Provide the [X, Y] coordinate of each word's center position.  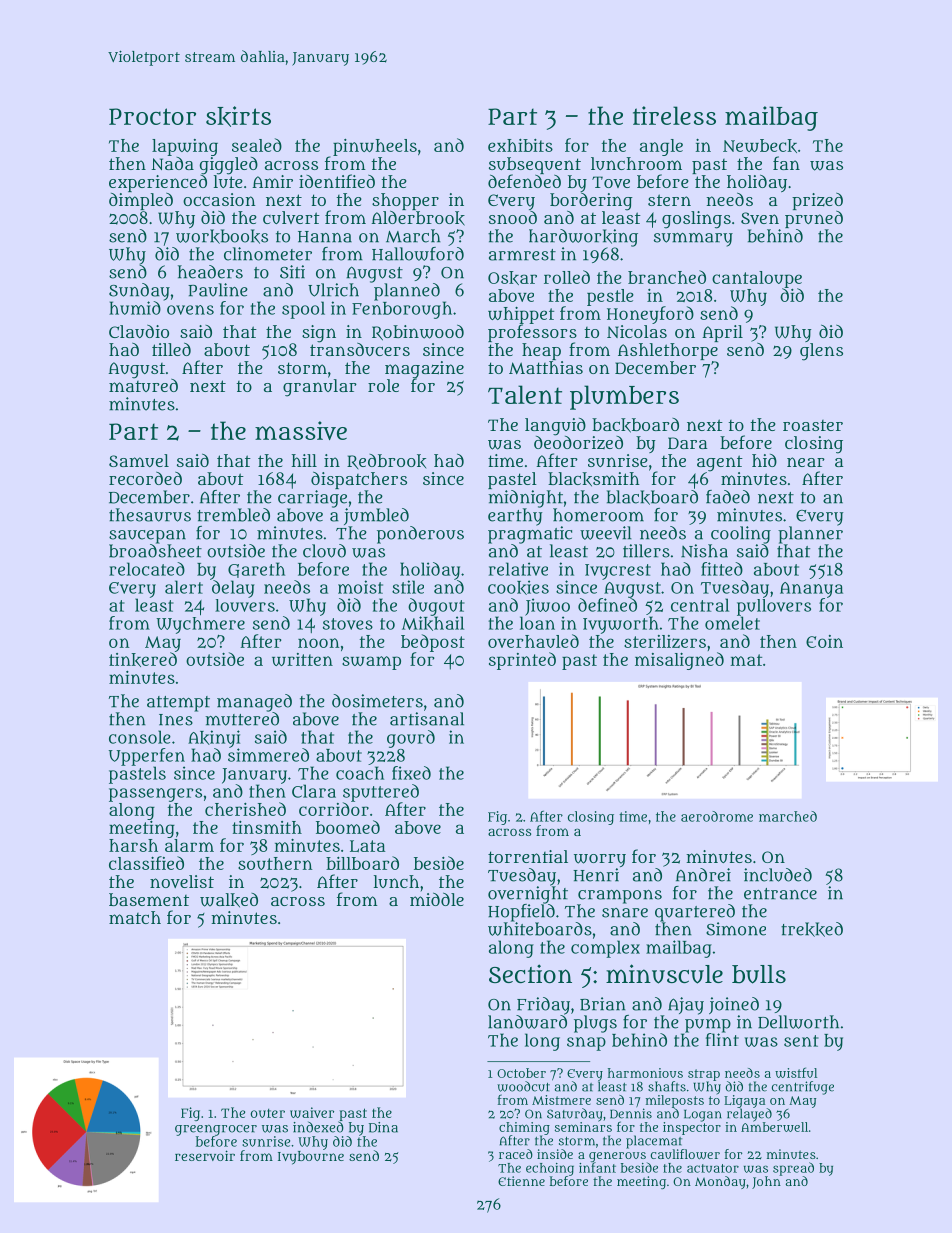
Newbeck [760, 146]
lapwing [185, 147]
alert [184, 587]
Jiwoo [547, 607]
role [383, 385]
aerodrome [717, 816]
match [135, 917]
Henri [596, 875]
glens [821, 352]
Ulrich [333, 290]
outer [268, 1113]
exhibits [520, 145]
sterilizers [665, 641]
